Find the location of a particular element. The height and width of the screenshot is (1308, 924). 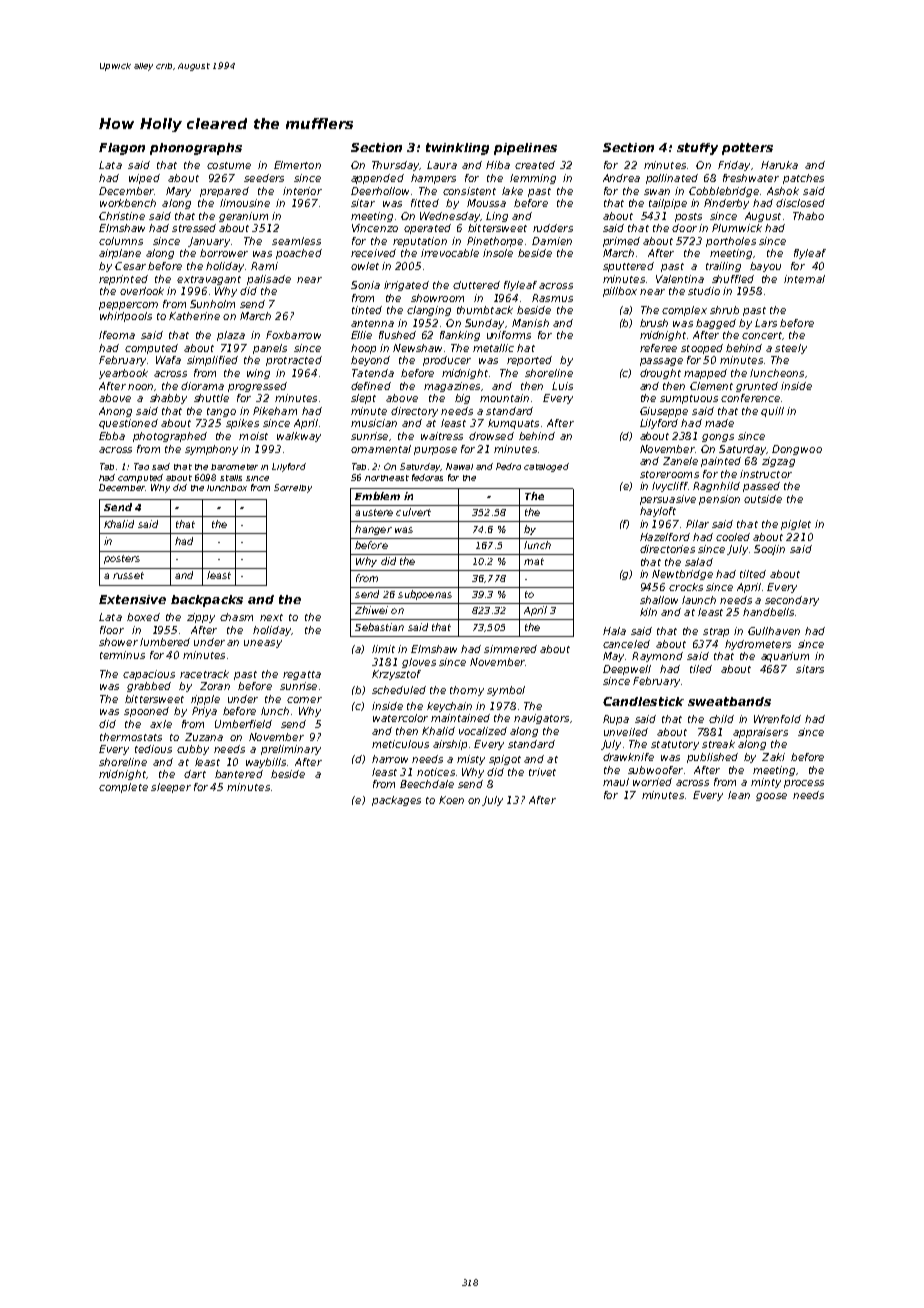

potters is located at coordinates (747, 149).
